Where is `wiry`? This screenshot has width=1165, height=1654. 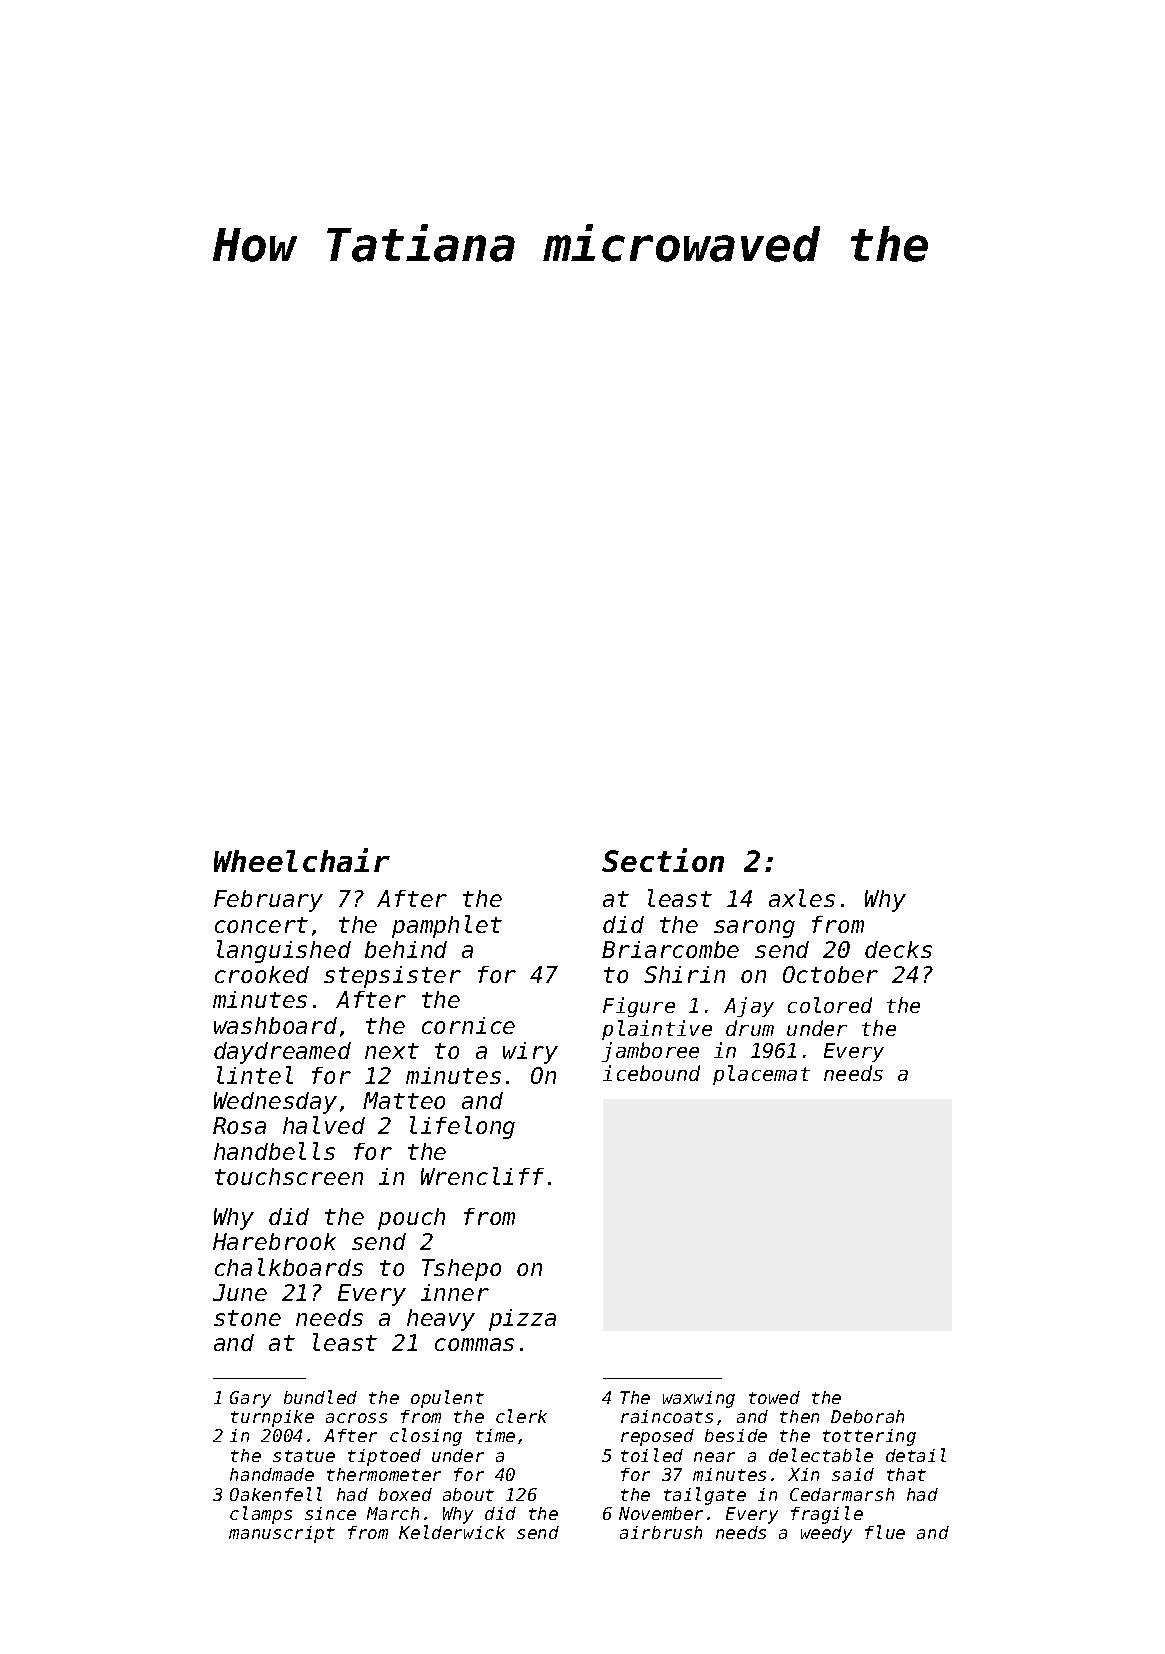 wiry is located at coordinates (530, 1053).
